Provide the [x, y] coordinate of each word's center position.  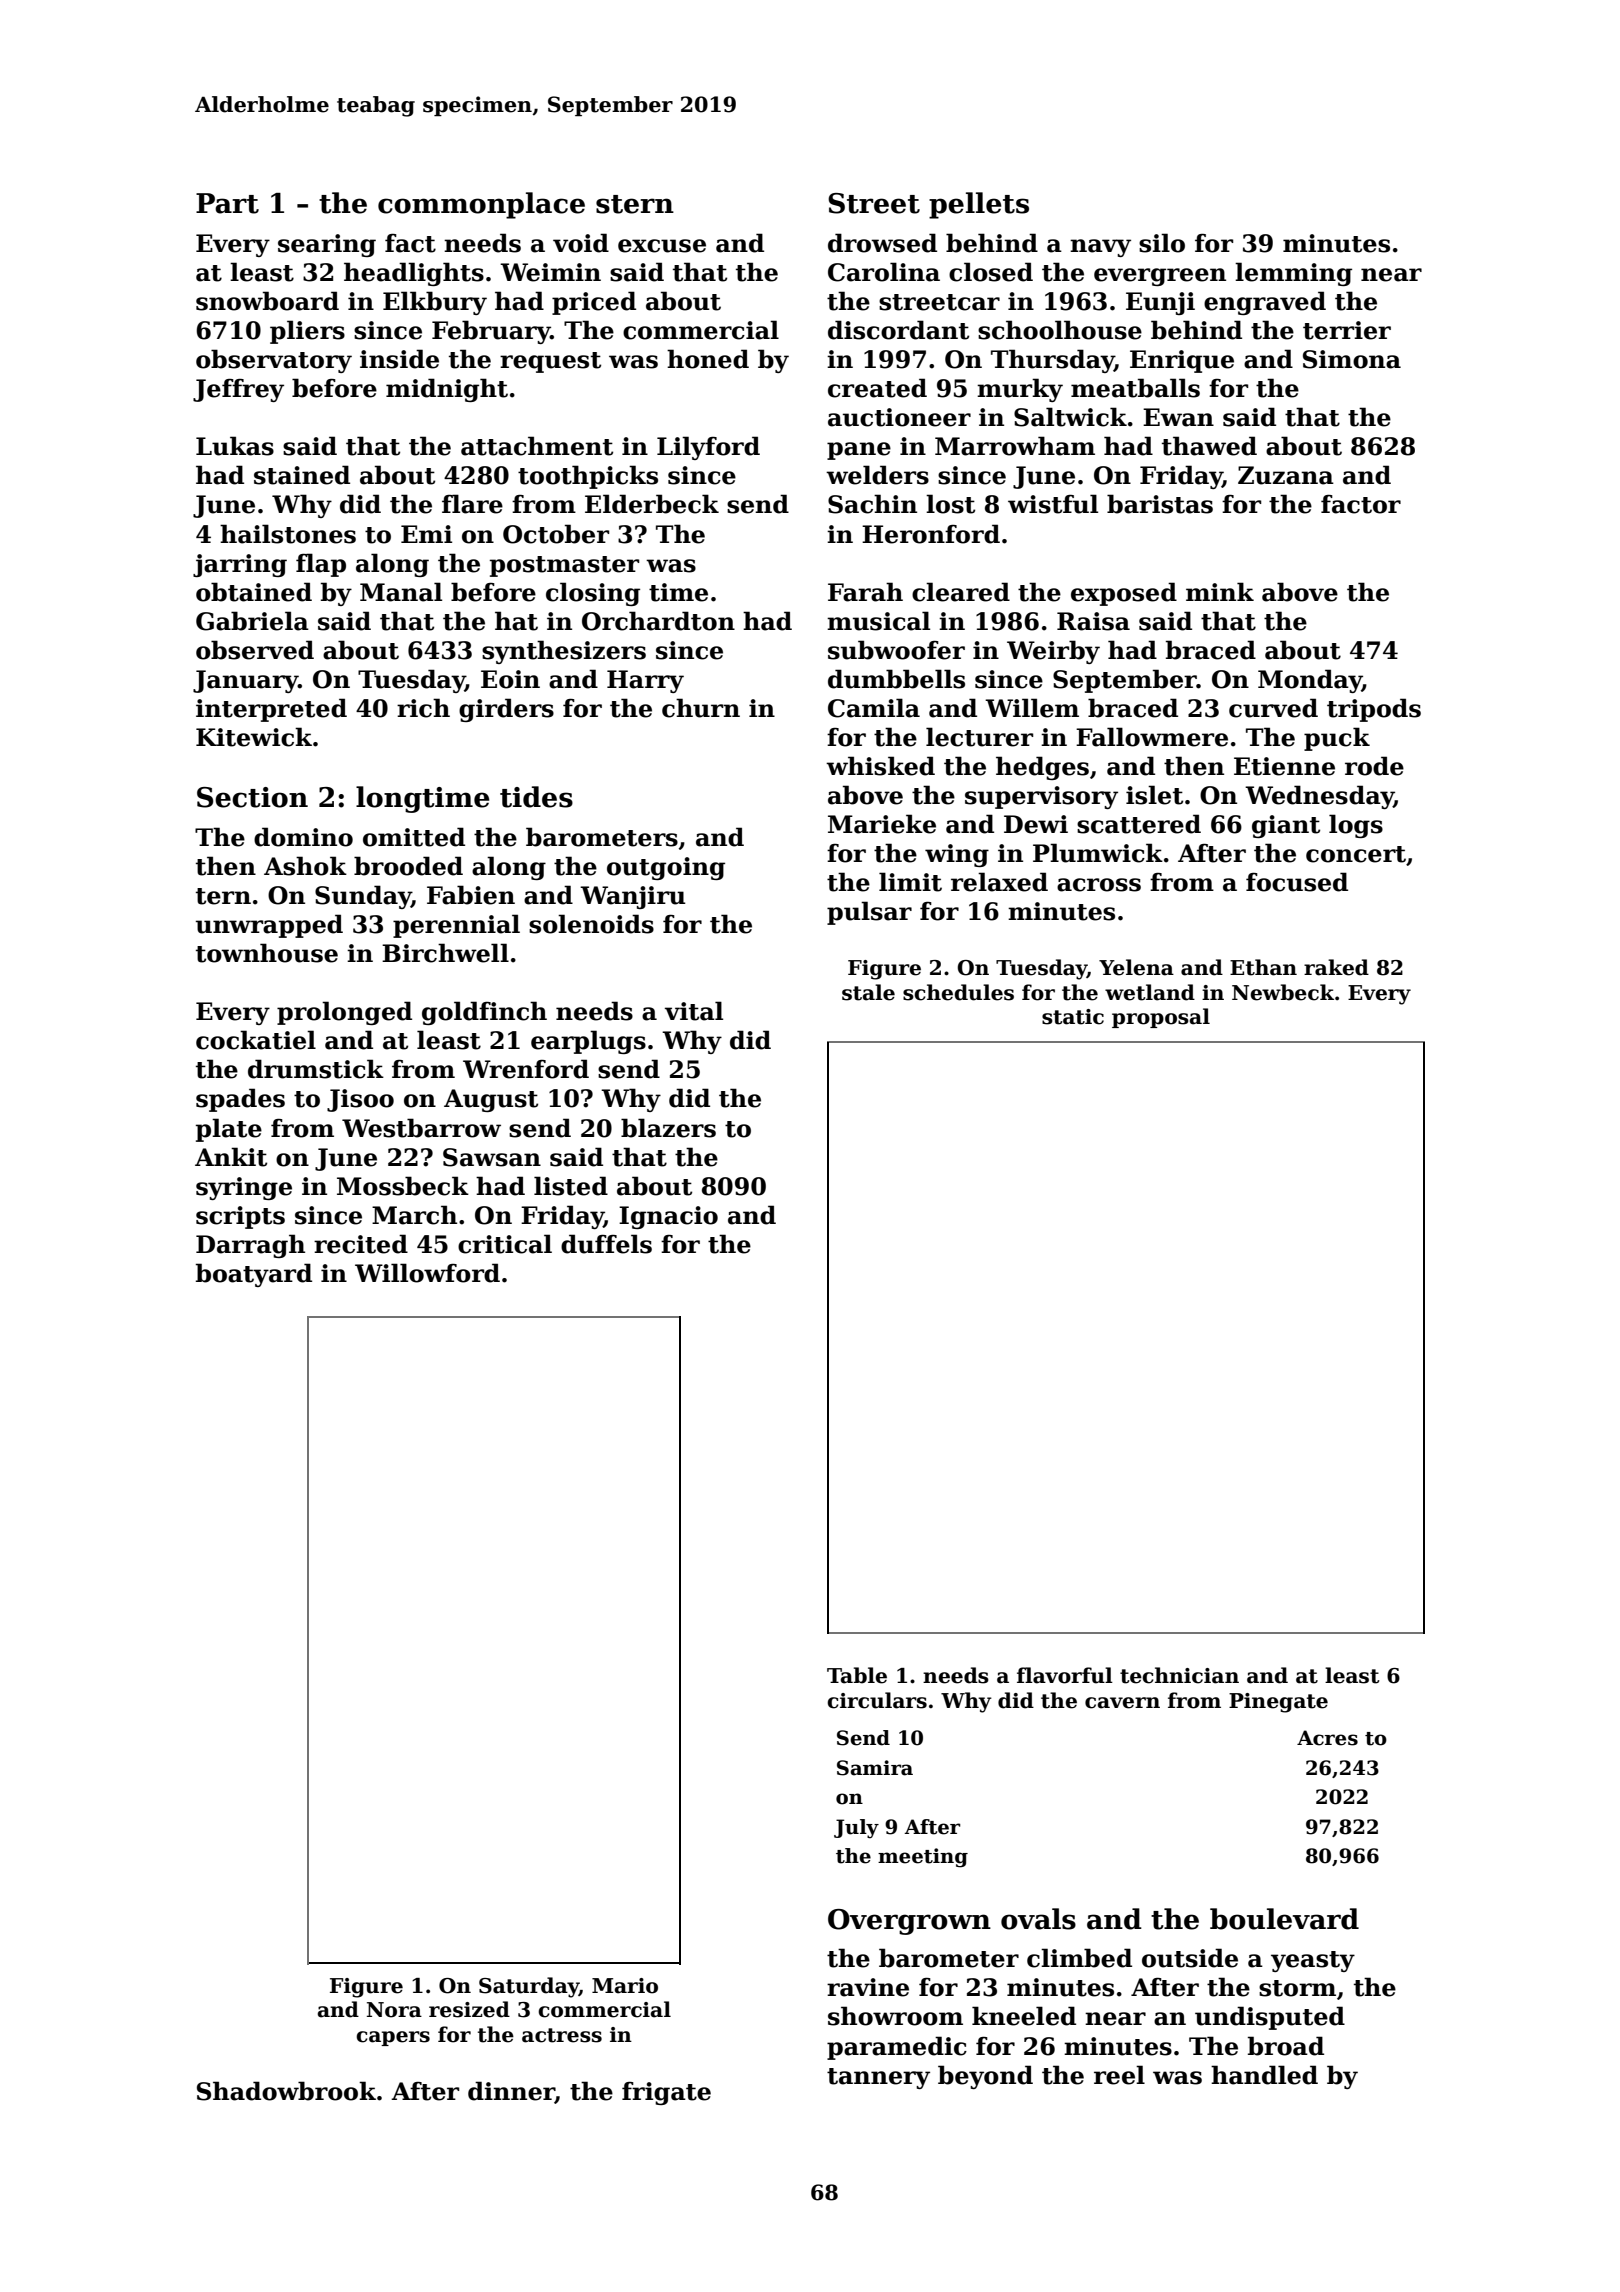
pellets [979, 205]
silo [1162, 243]
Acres [1327, 1738]
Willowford [427, 1273]
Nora [394, 2010]
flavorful [1065, 1675]
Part [227, 203]
